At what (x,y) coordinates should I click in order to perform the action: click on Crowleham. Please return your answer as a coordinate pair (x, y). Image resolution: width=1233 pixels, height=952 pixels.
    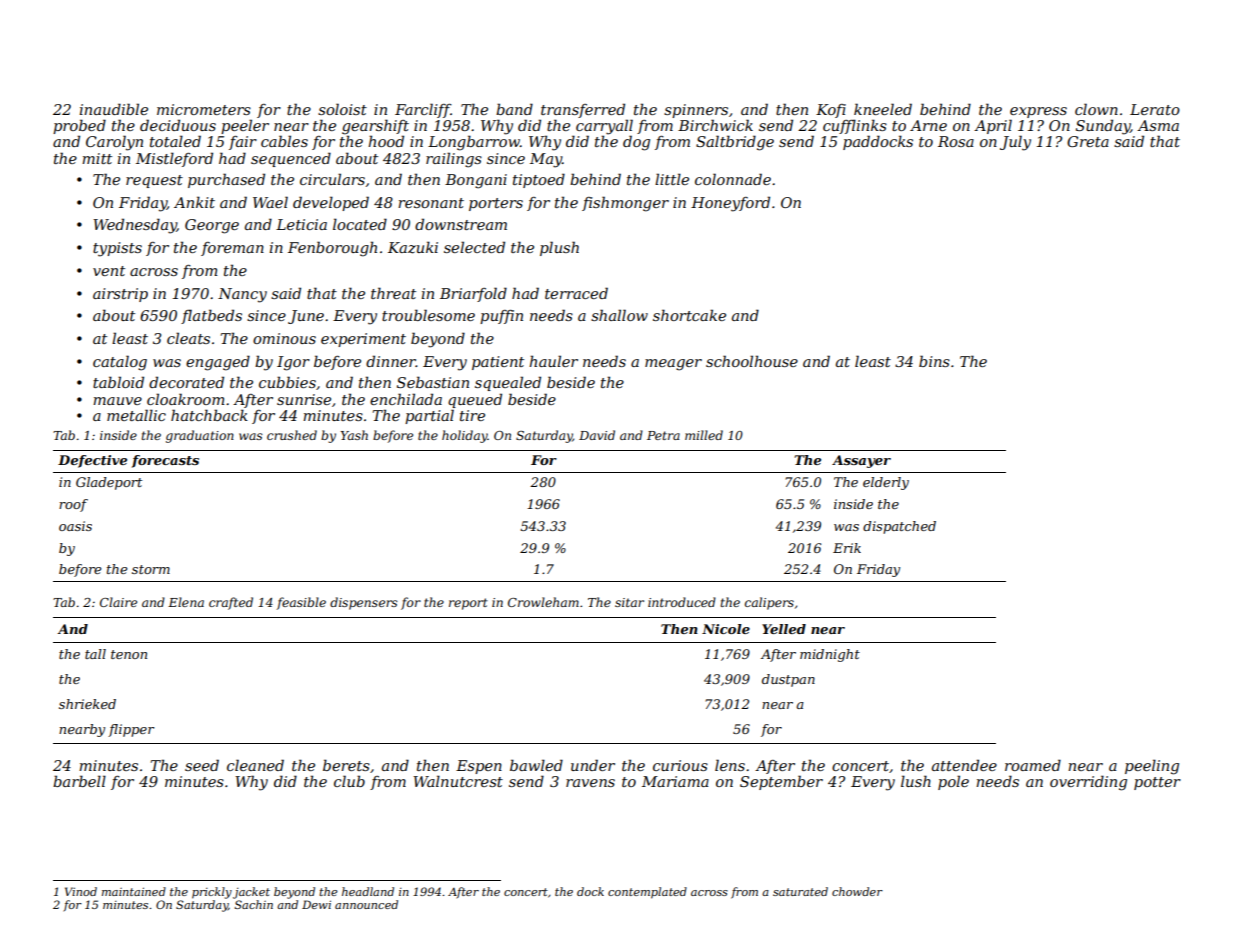
    Looking at the image, I should click on (543, 602).
